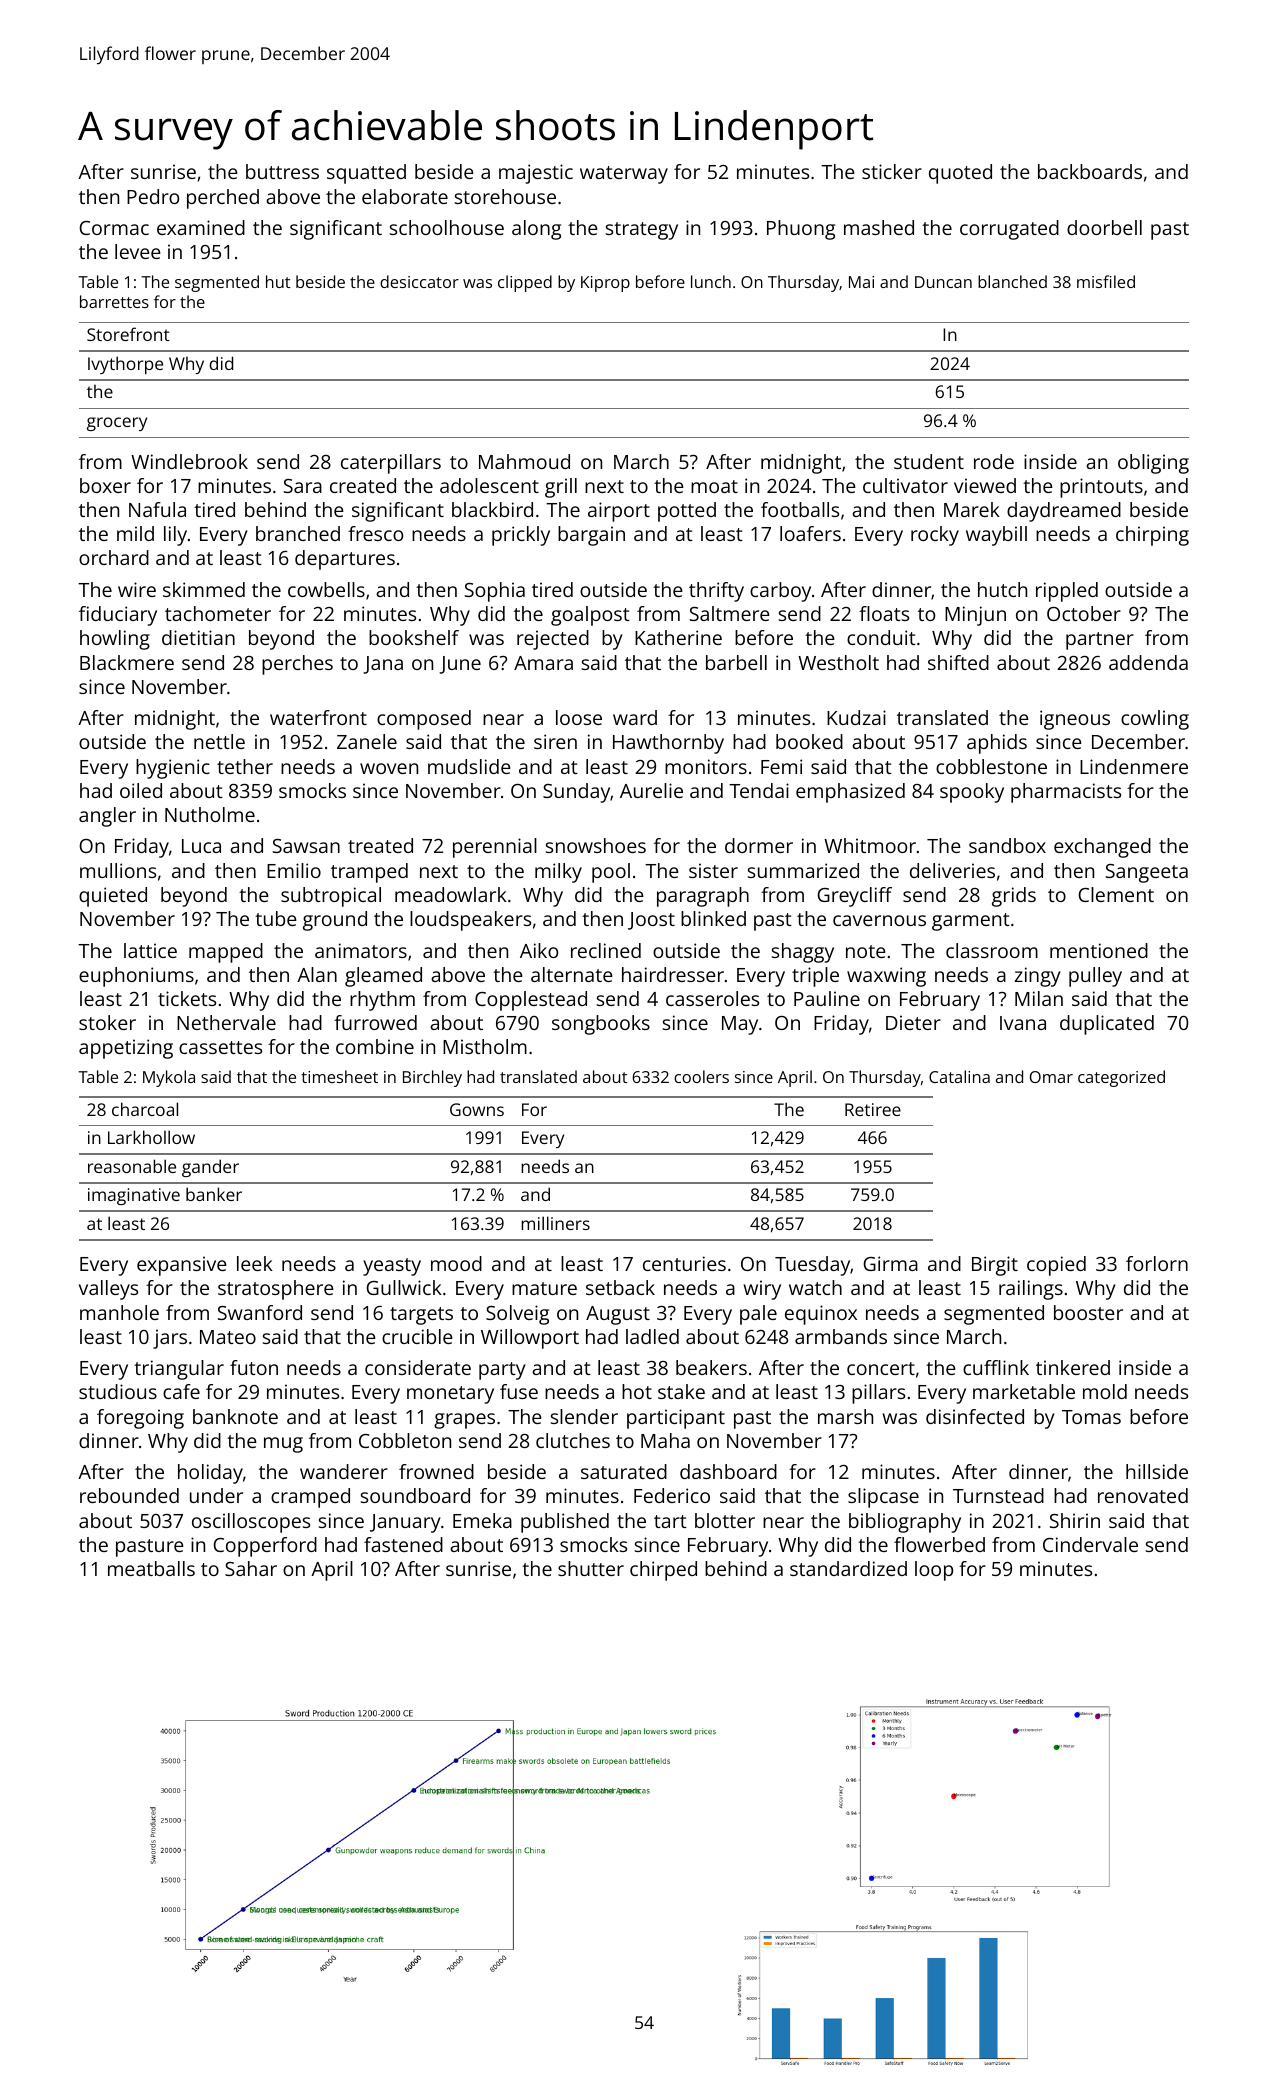 This screenshot has height=2088, width=1268. I want to click on waterfront, so click(318, 717).
